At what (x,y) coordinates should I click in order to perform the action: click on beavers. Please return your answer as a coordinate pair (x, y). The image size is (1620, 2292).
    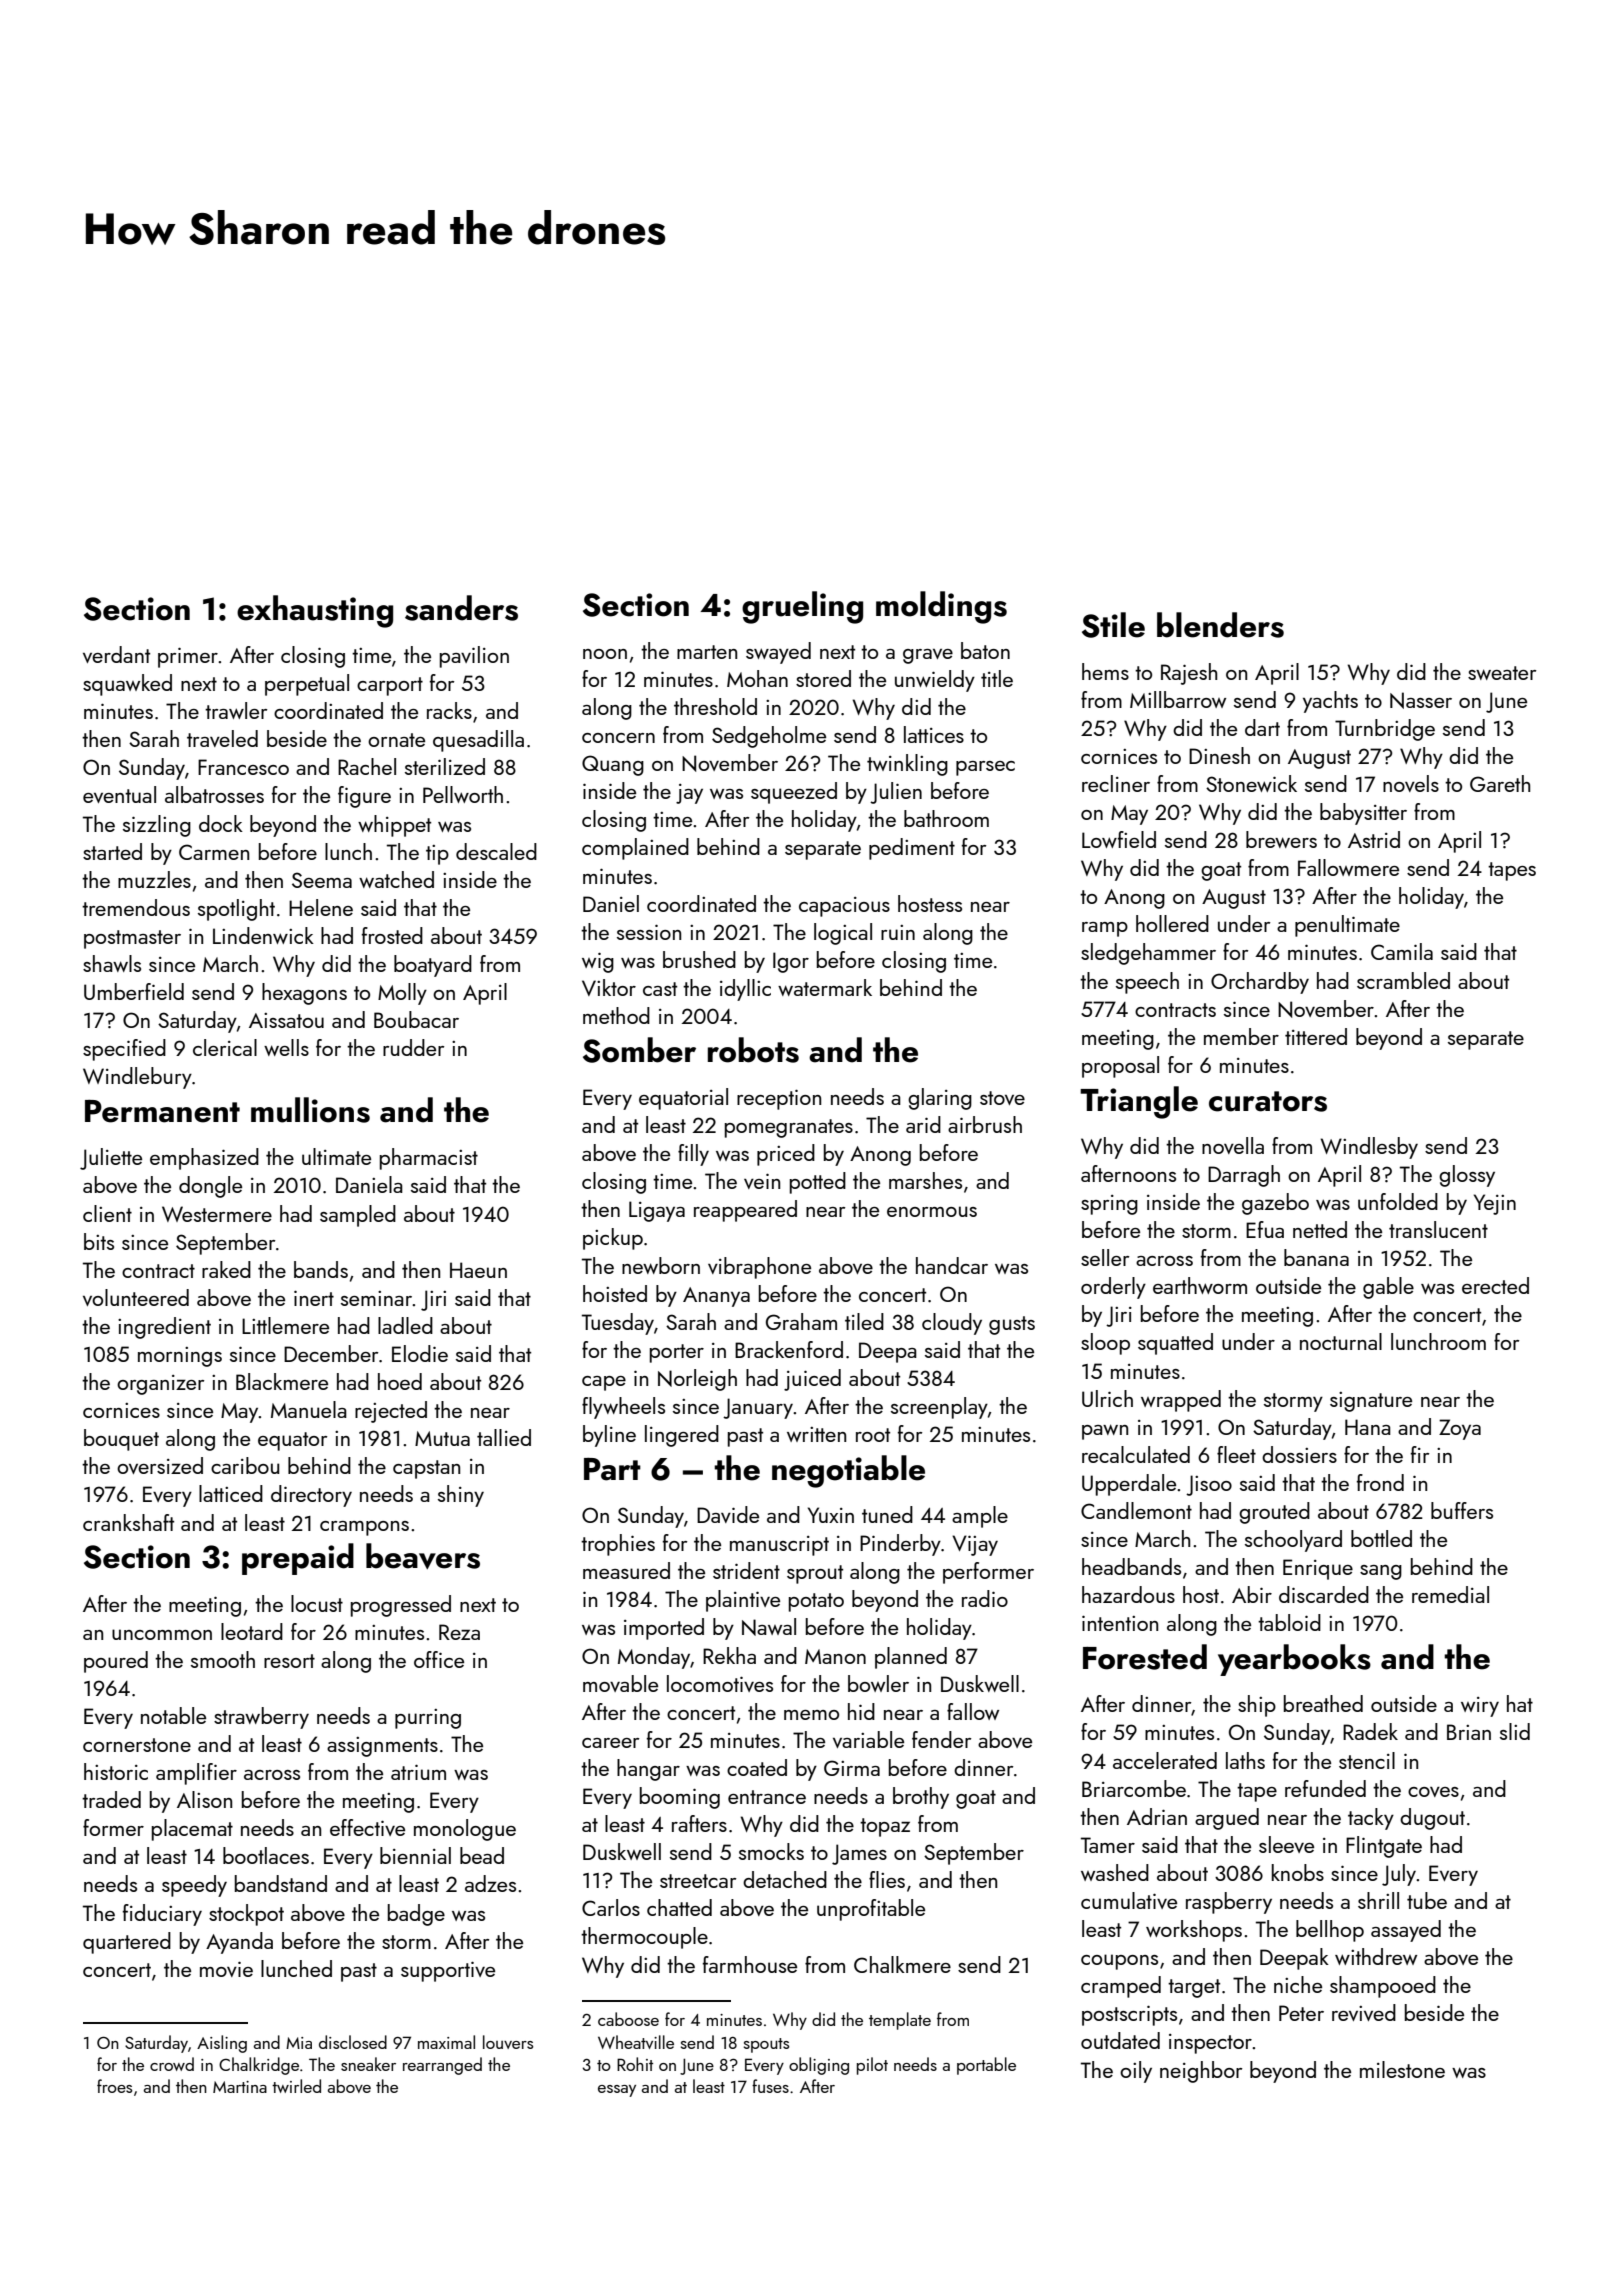
    Looking at the image, I should click on (423, 1556).
